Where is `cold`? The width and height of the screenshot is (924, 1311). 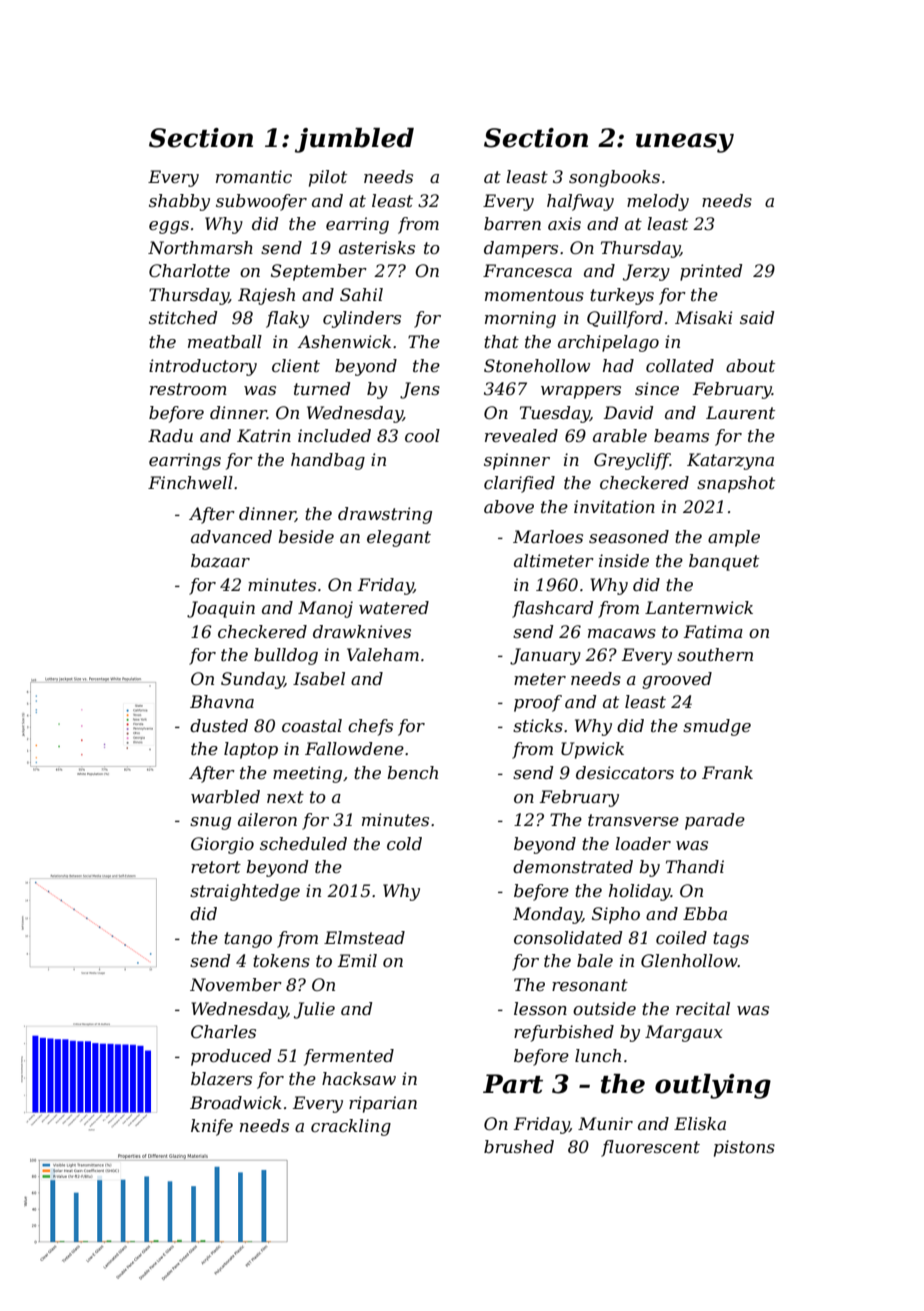 cold is located at coordinates (404, 843).
